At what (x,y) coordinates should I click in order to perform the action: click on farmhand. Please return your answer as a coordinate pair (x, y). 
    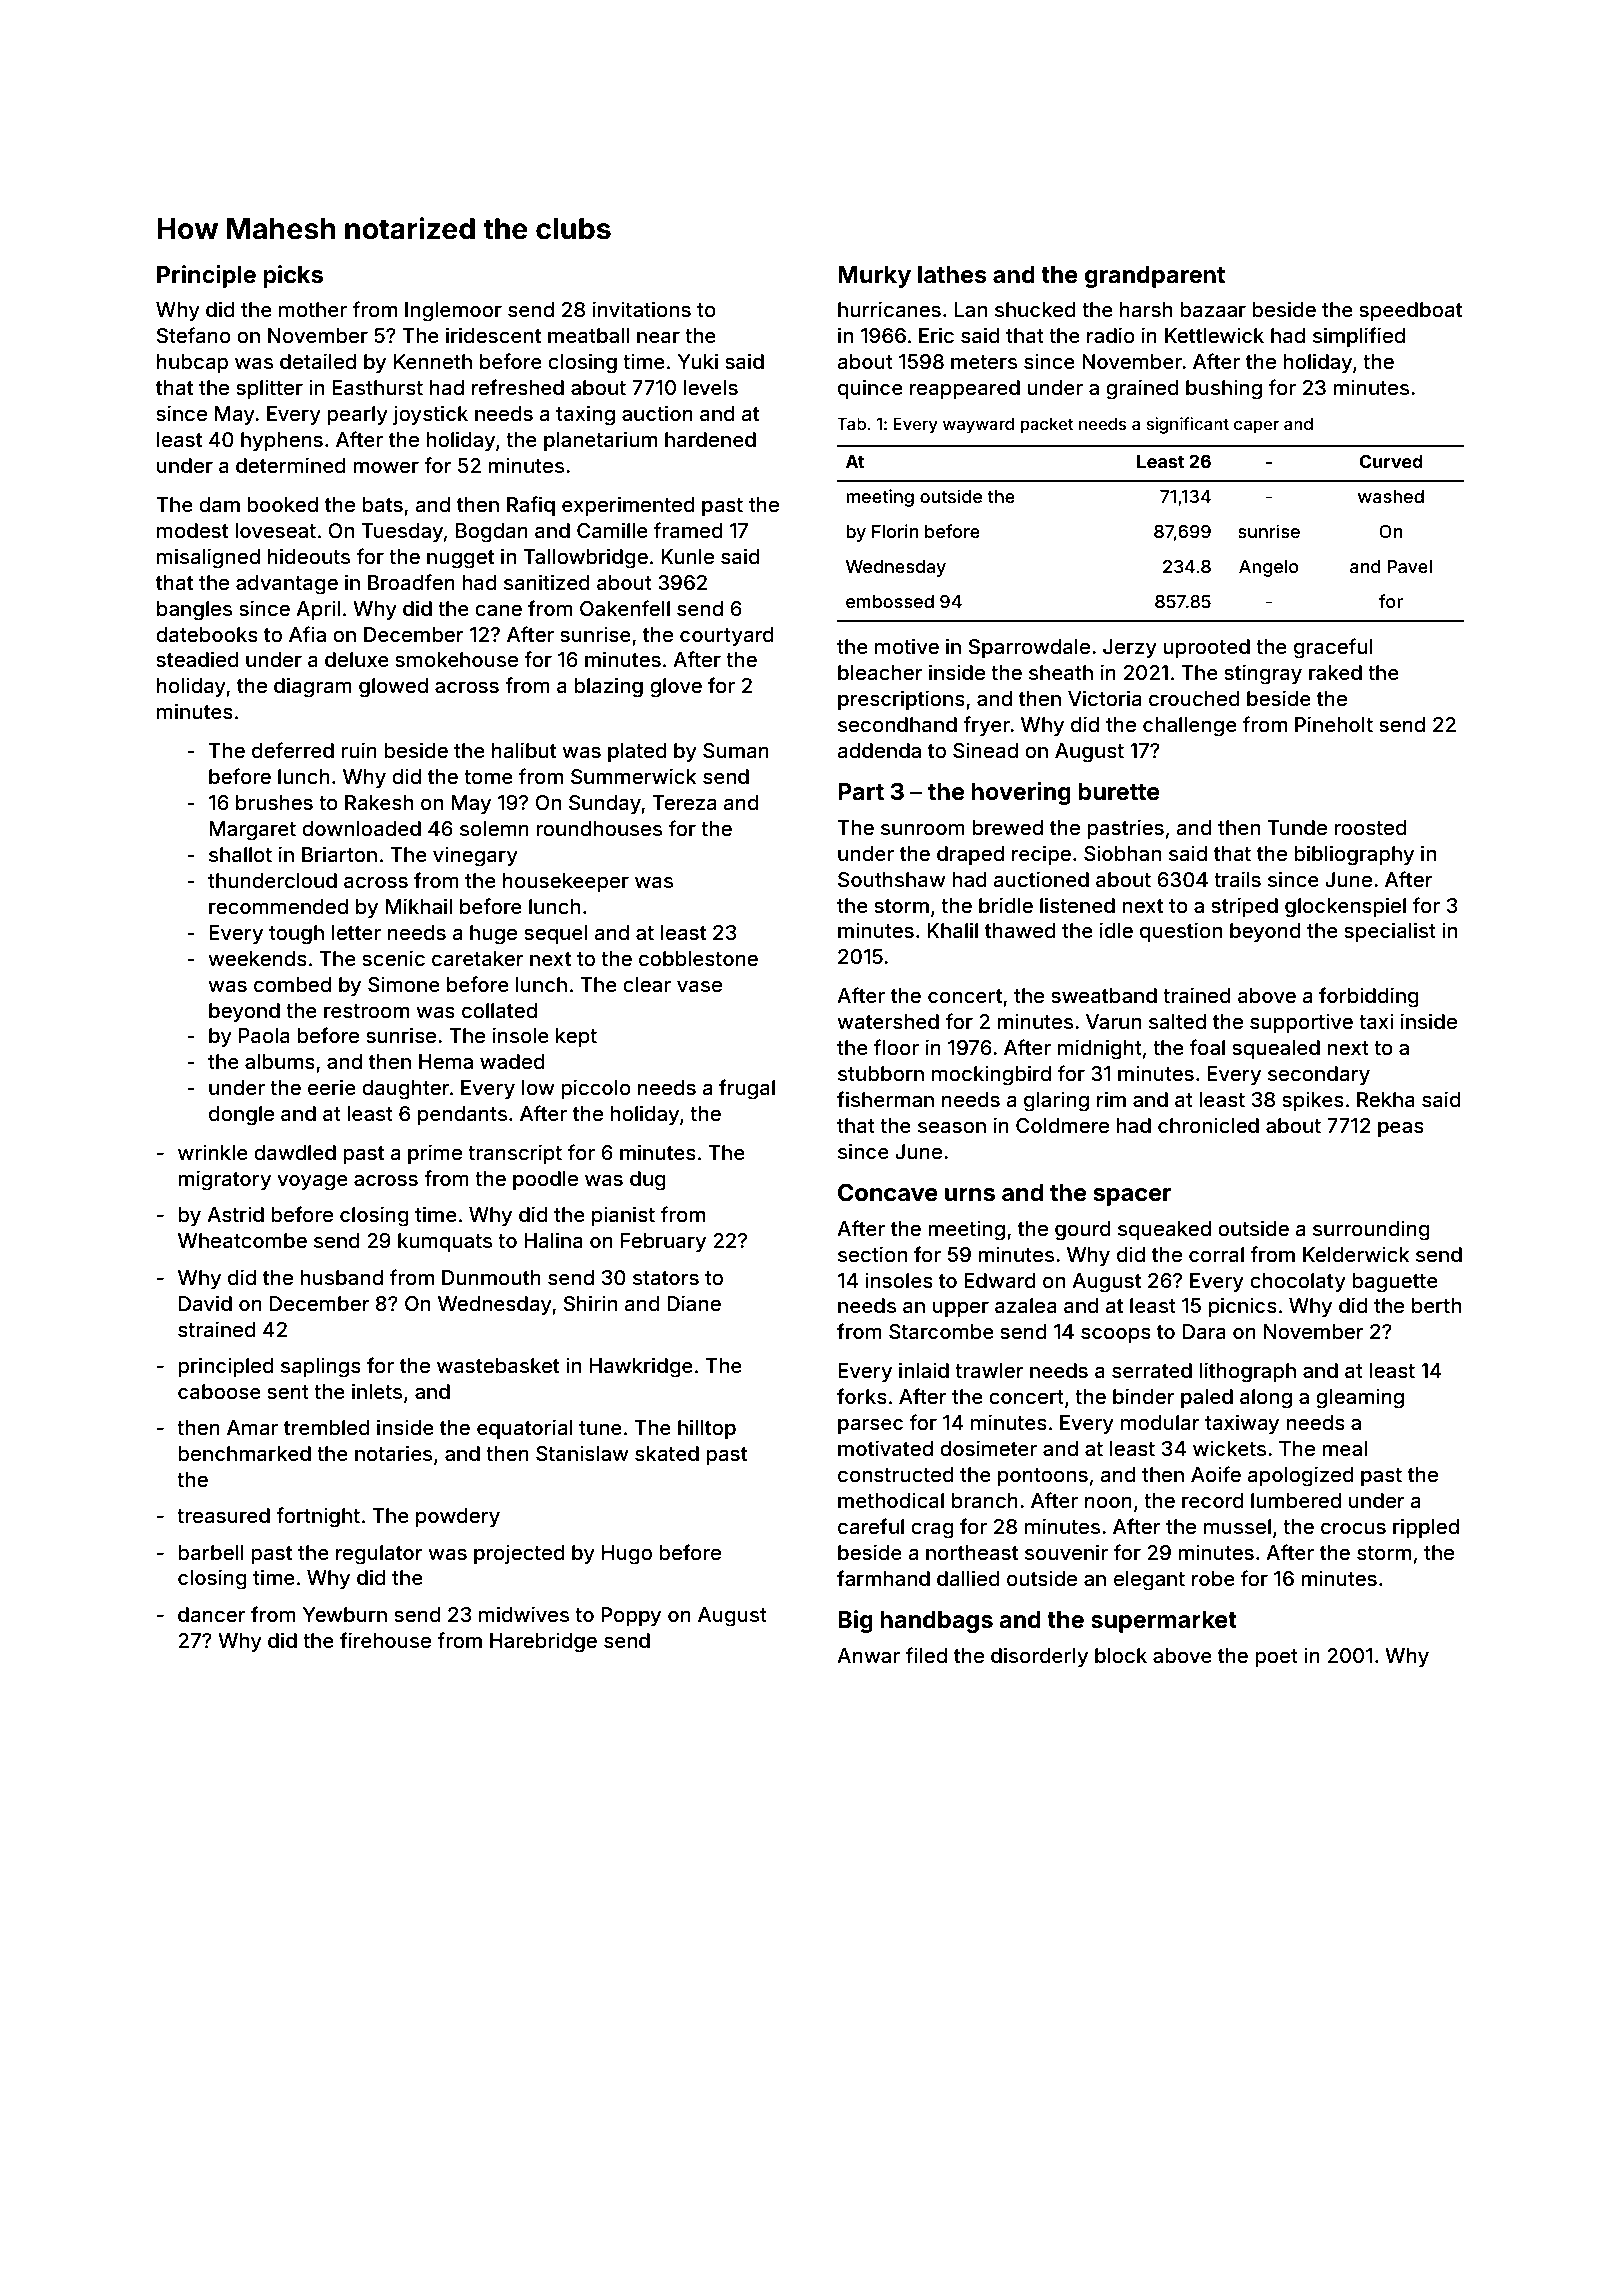
    Looking at the image, I should click on (883, 1578).
